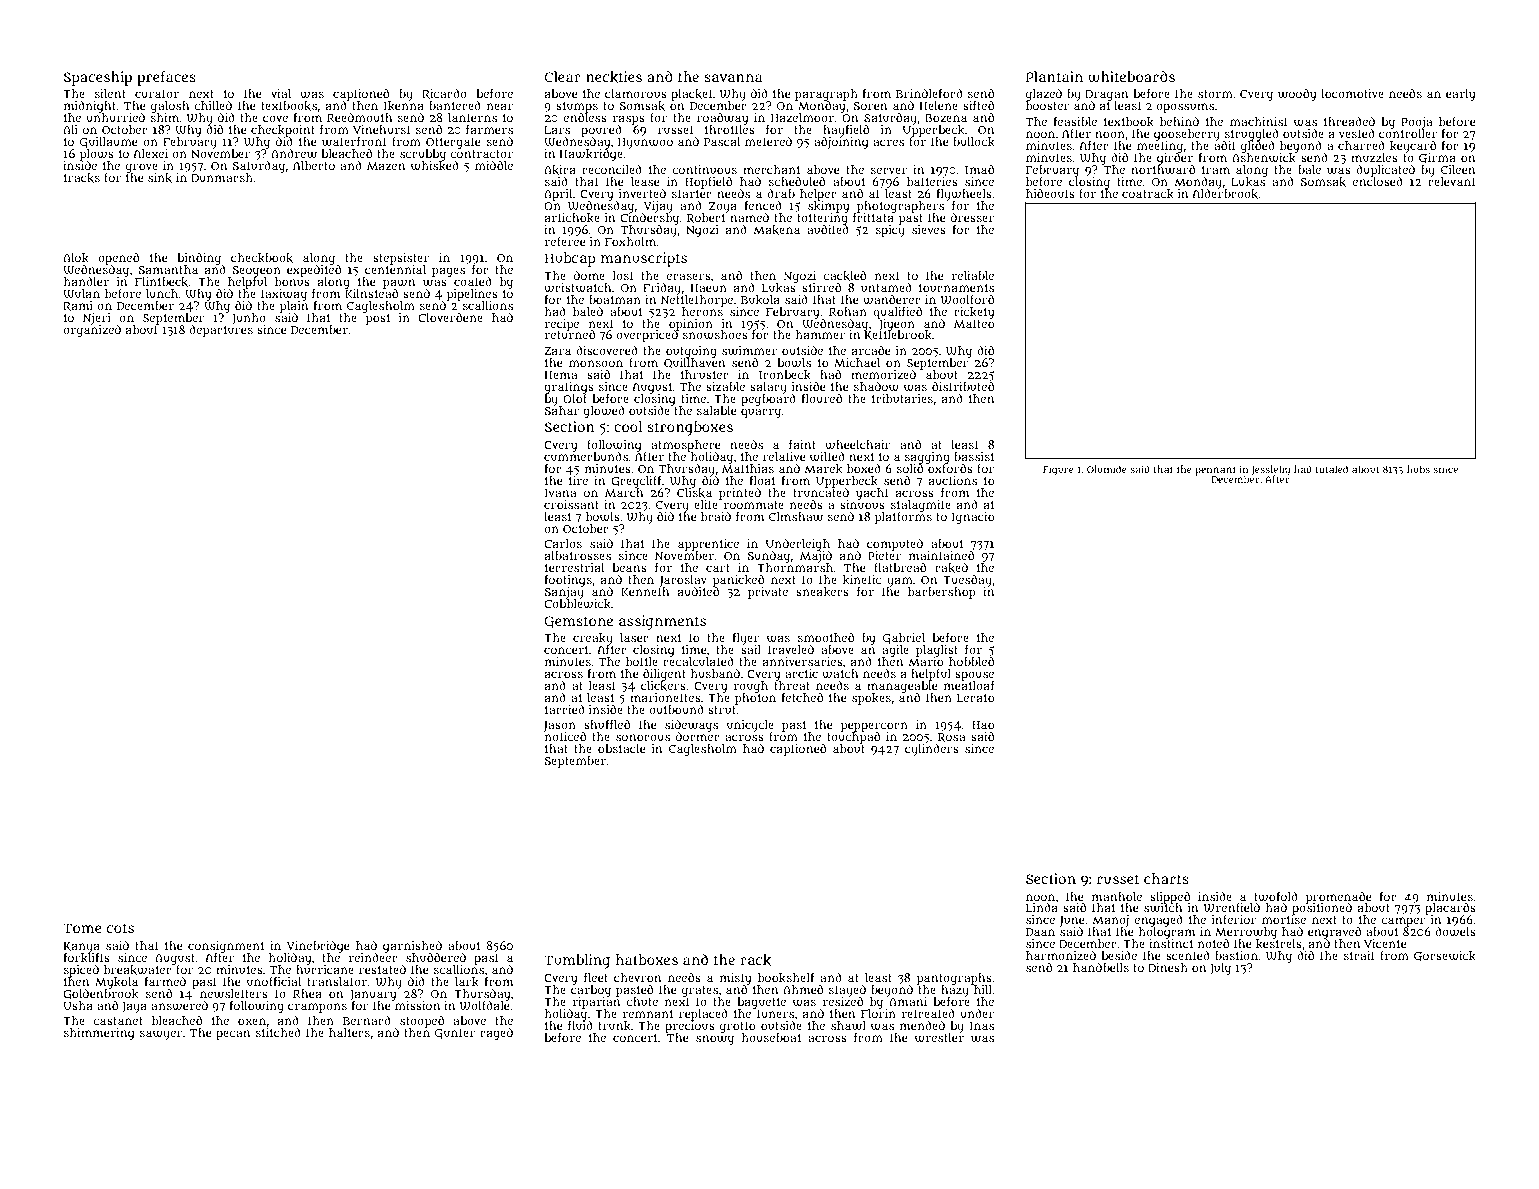 This screenshot has width=1539, height=1189. I want to click on Vinebridge, so click(318, 947).
